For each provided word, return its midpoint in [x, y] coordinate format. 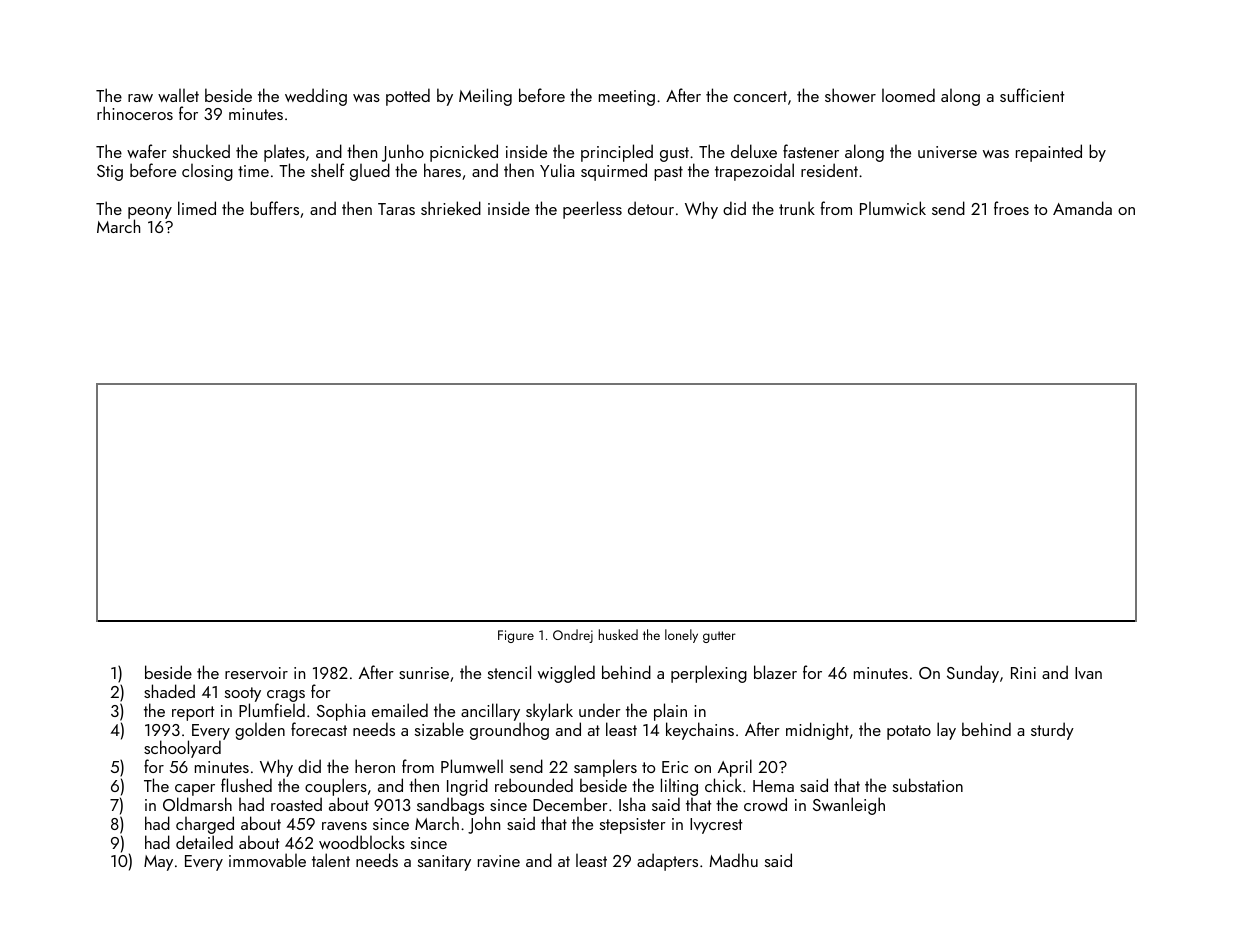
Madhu [733, 860]
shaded [169, 691]
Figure [516, 636]
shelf [327, 170]
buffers [274, 208]
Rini [1023, 673]
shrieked [451, 208]
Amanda [1082, 208]
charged [205, 825]
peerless [592, 210]
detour [651, 208]
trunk [797, 208]
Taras [396, 209]
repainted [1049, 153]
